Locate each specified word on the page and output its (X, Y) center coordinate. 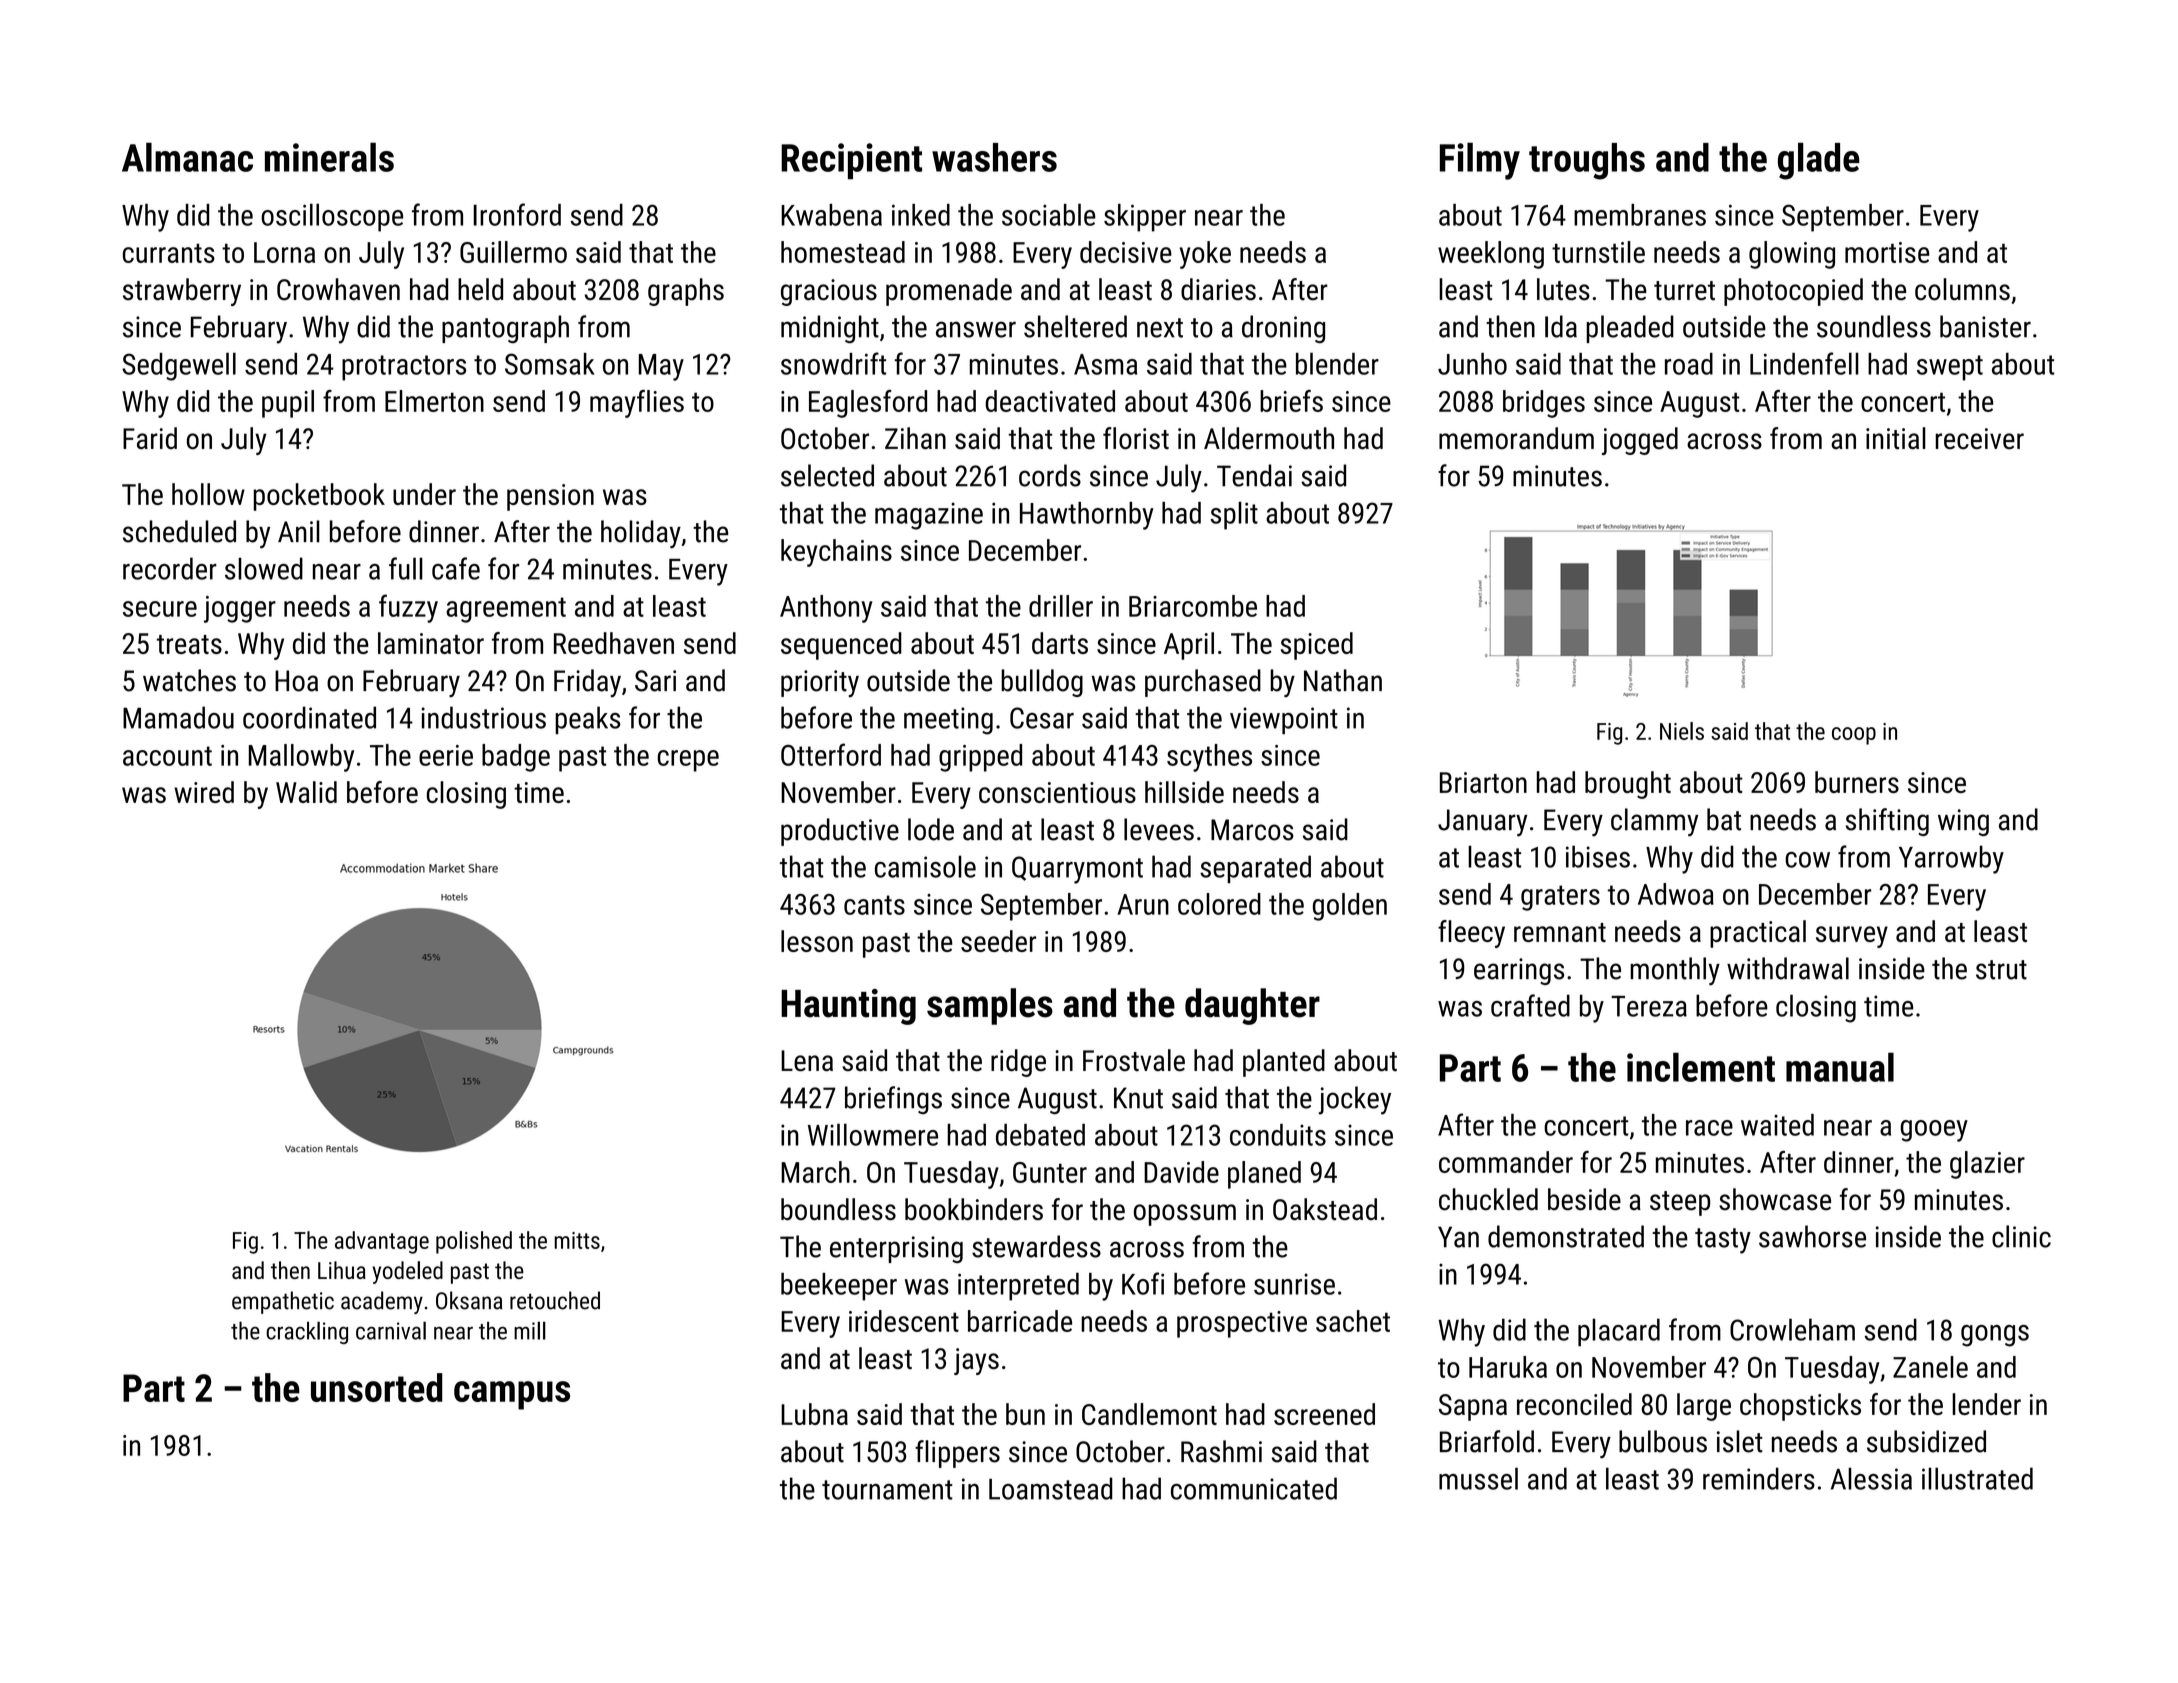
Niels (1682, 731)
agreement (506, 610)
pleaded (1630, 329)
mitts (577, 1240)
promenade (949, 292)
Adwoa (1676, 894)
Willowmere (873, 1134)
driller (1061, 606)
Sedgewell (179, 366)
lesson (817, 941)
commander (1506, 1162)
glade (1819, 161)
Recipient (851, 161)
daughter (1252, 1006)
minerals (329, 157)
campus (512, 1395)
